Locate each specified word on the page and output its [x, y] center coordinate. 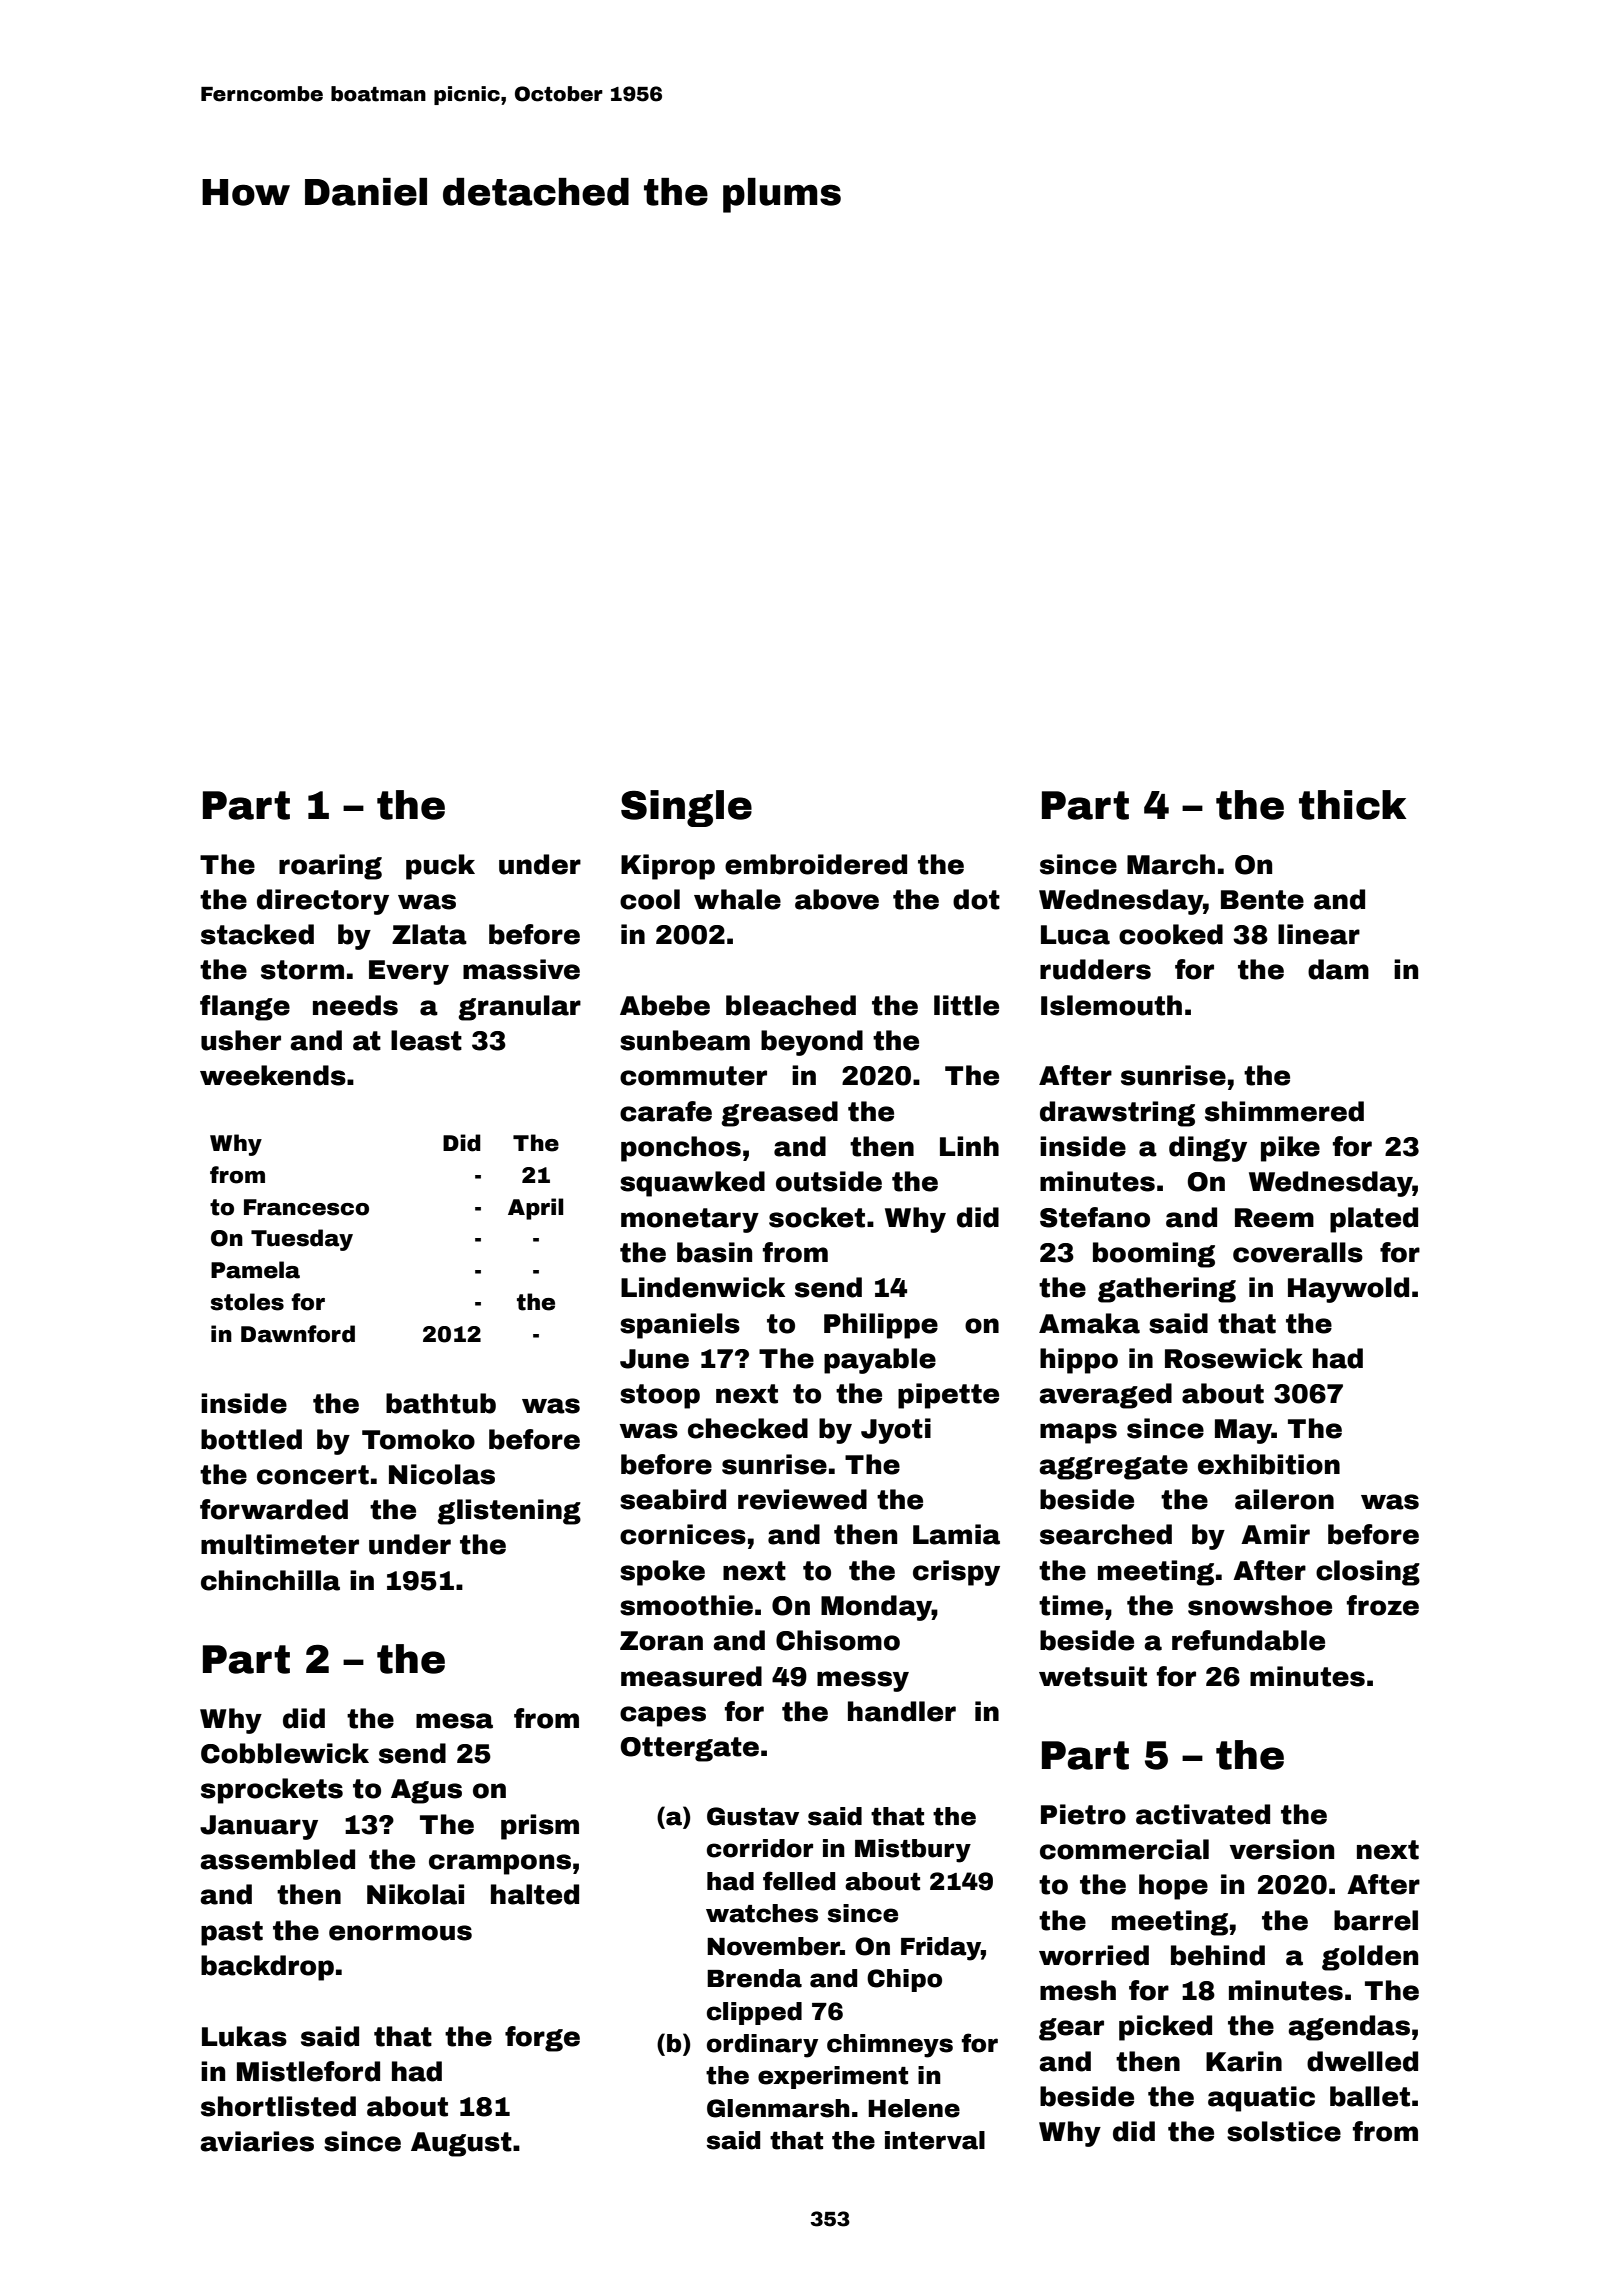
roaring [330, 867]
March [1171, 864]
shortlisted [278, 2106]
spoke [662, 1573]
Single [686, 808]
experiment [833, 2077]
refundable [1248, 1640]
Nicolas [442, 1474]
